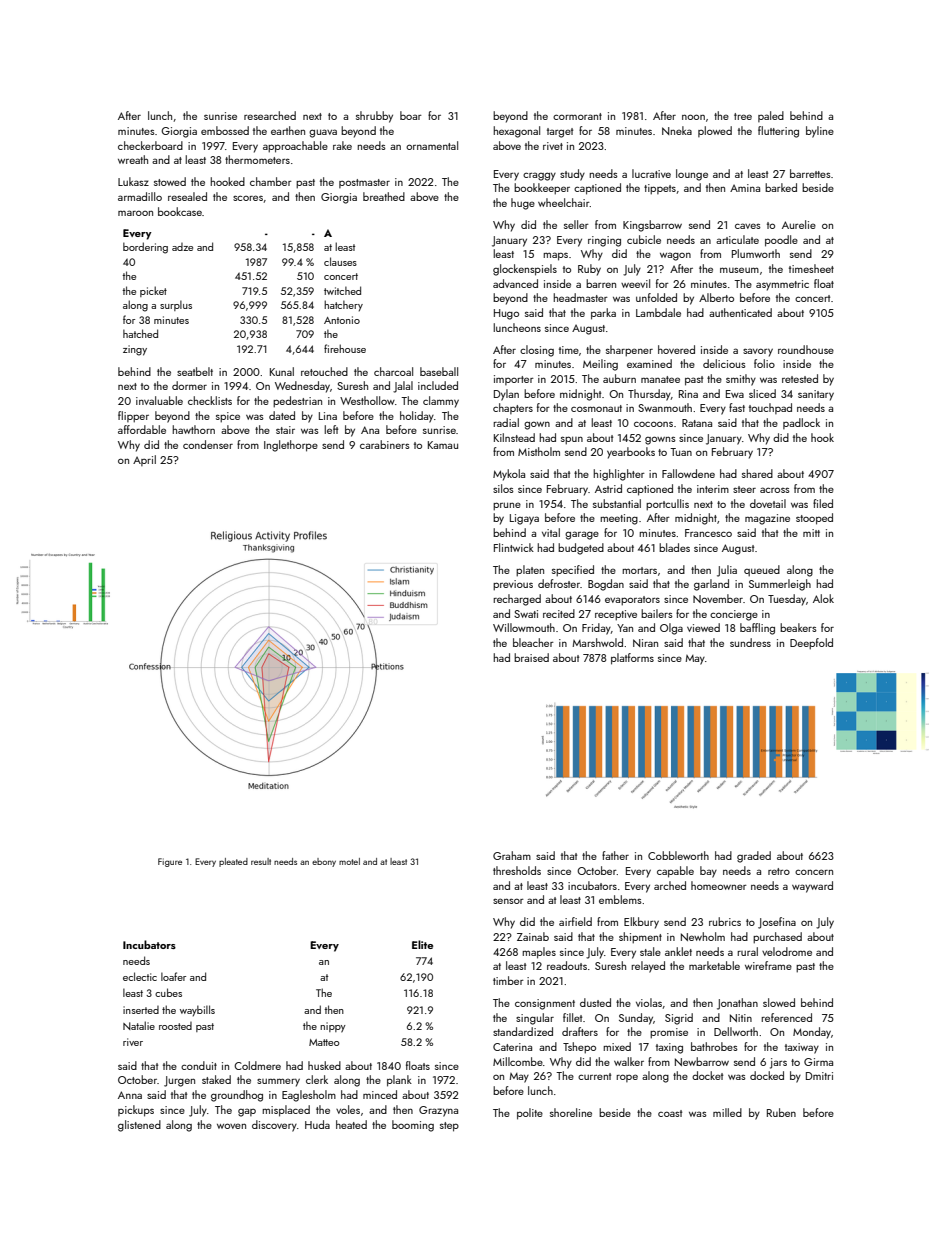 This screenshot has height=1233, width=952. What do you see at coordinates (743, 116) in the screenshot?
I see `tree` at bounding box center [743, 116].
